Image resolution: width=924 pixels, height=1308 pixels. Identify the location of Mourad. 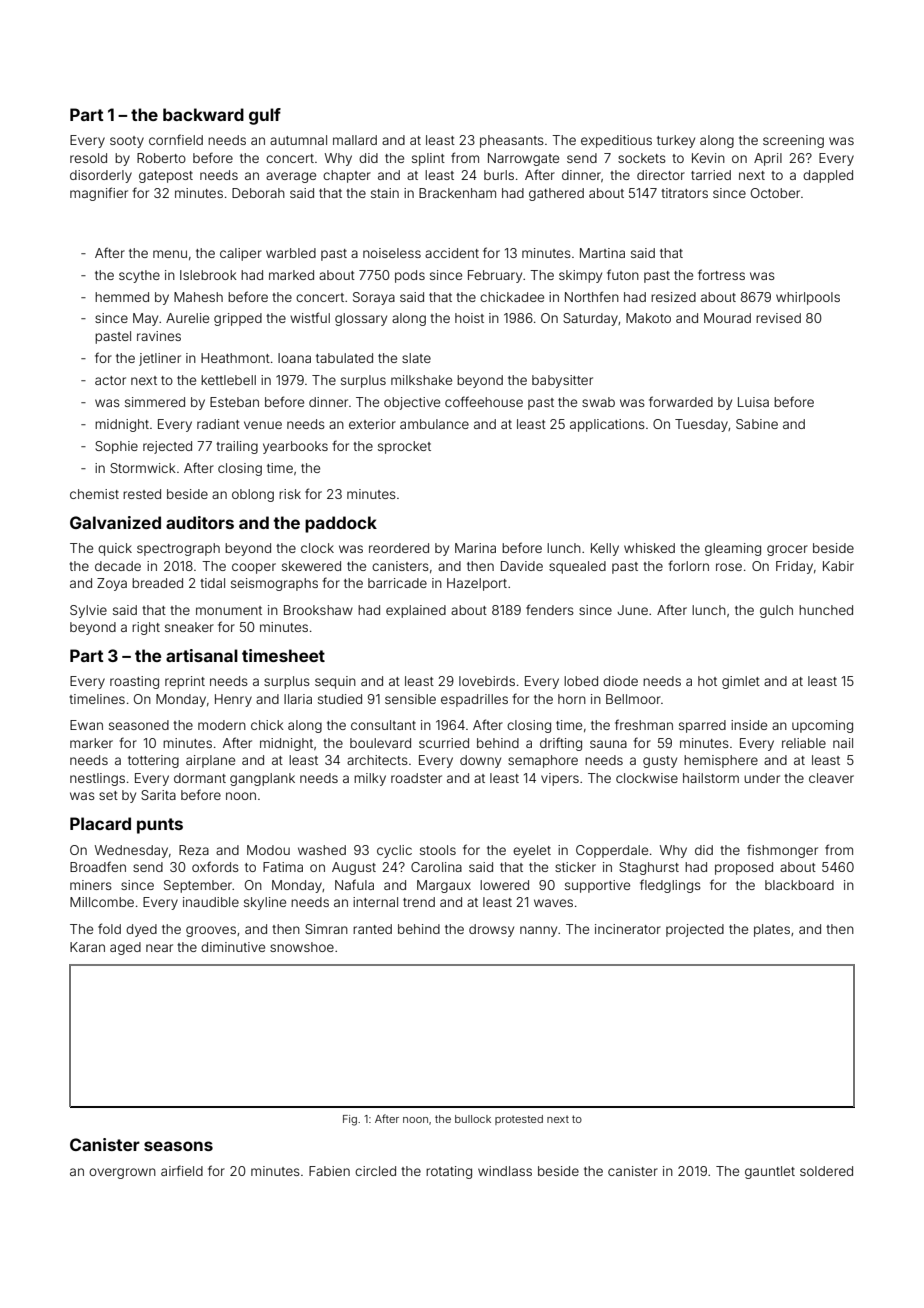
(727, 318).
